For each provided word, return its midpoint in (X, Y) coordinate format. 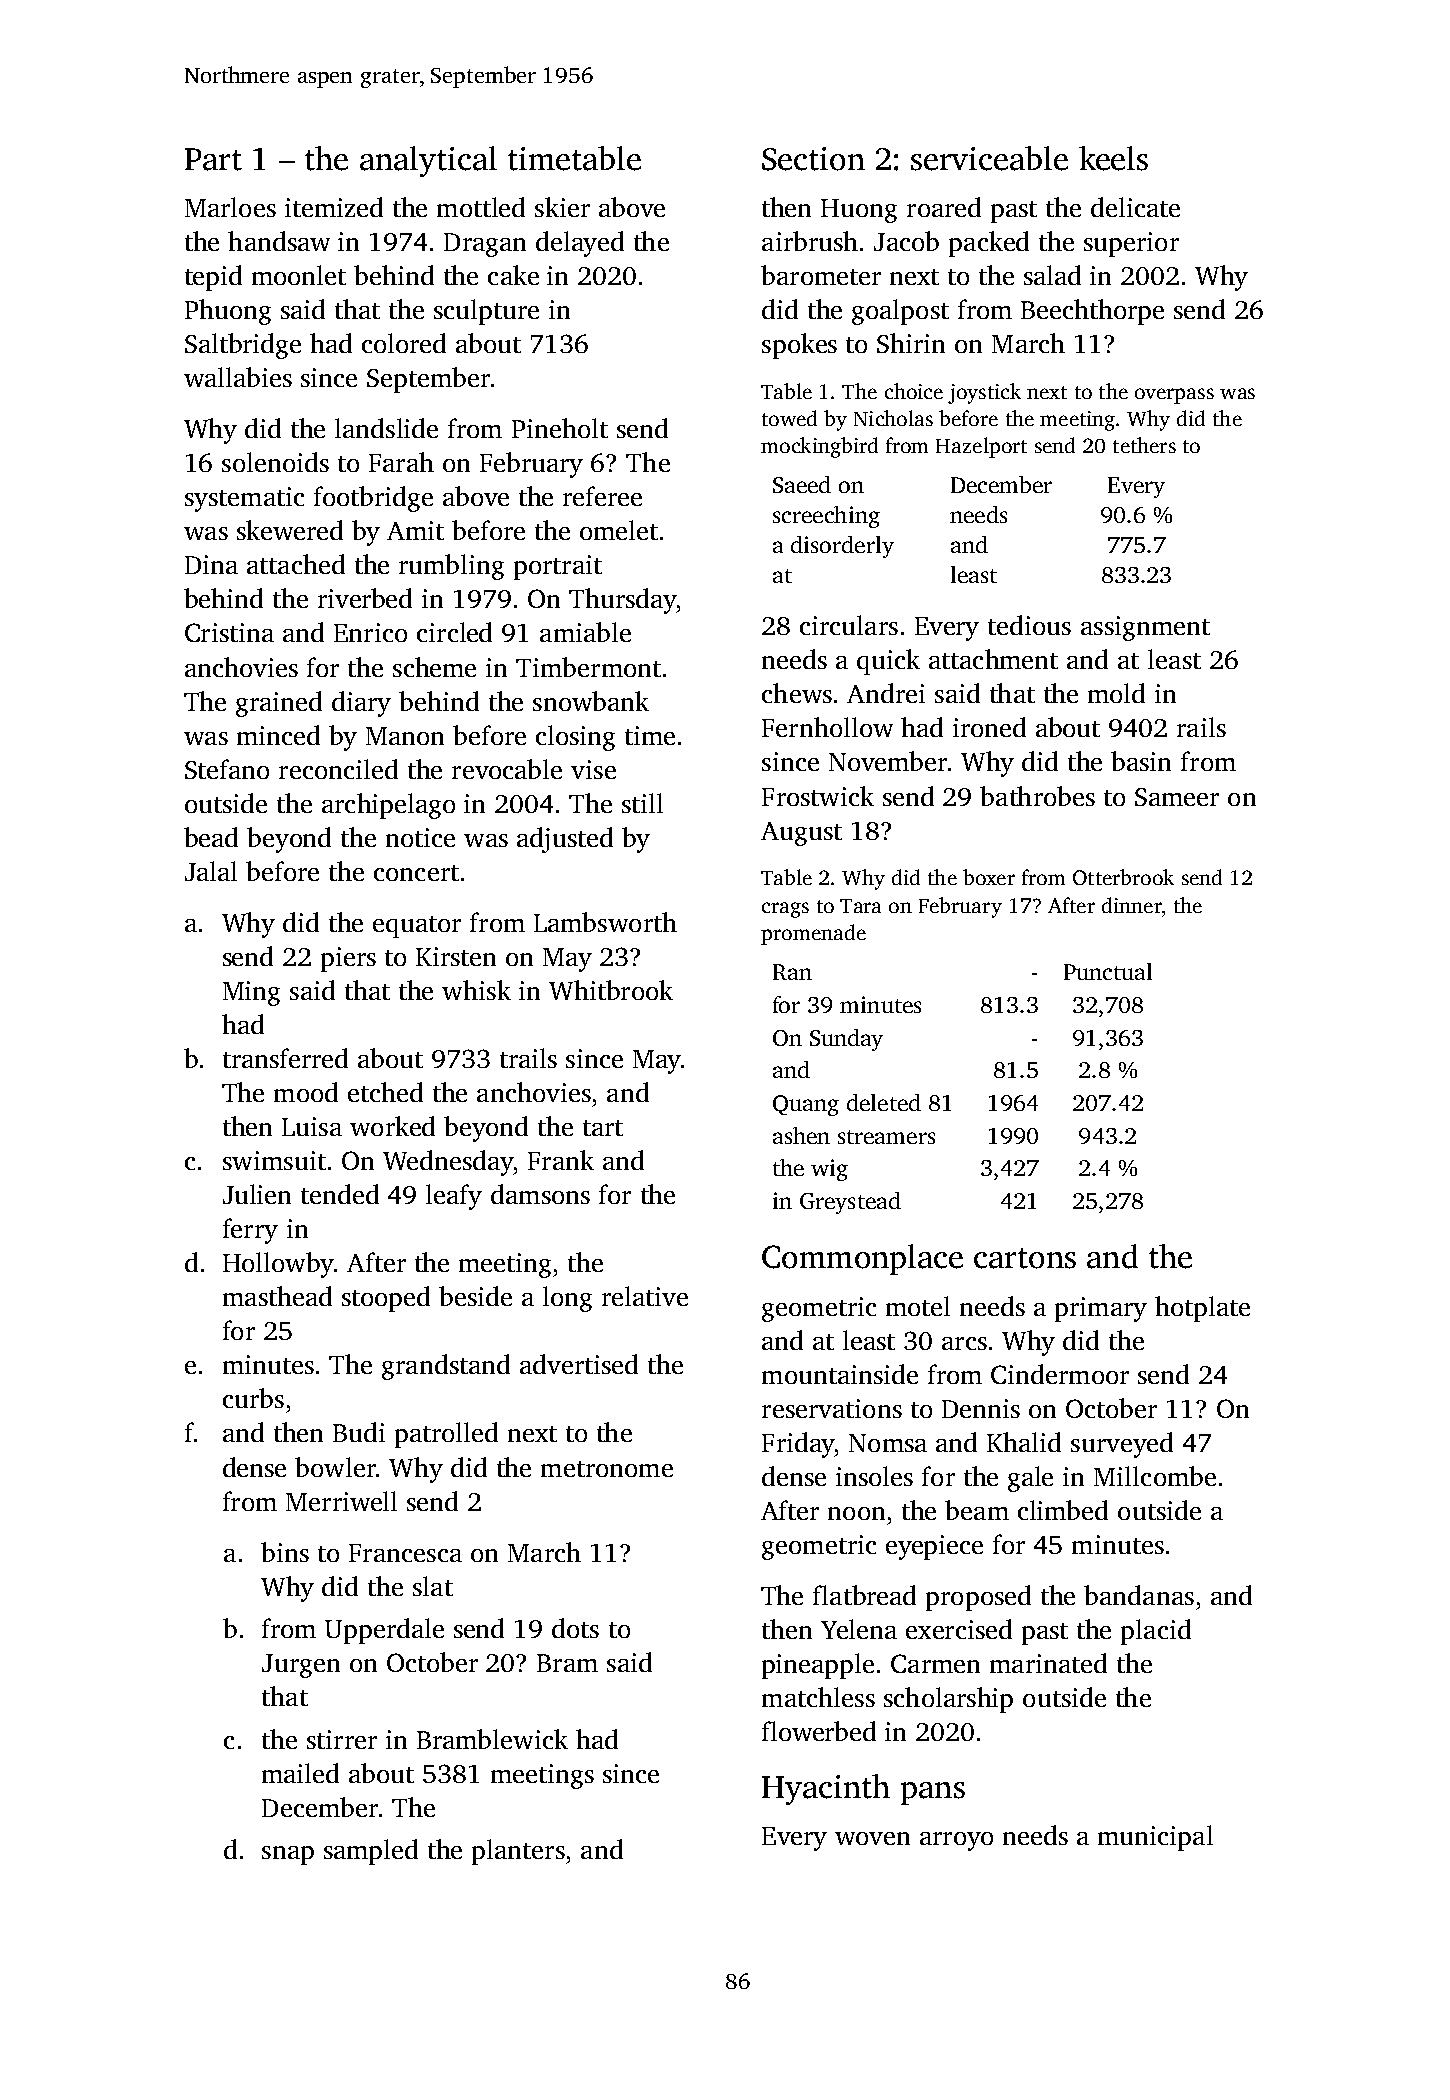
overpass (1174, 396)
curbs (253, 1398)
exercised (959, 1629)
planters (518, 1852)
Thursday (622, 601)
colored (404, 343)
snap (288, 1855)
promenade (813, 934)
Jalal (211, 871)
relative (645, 1296)
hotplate (1202, 1309)
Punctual (1108, 971)
